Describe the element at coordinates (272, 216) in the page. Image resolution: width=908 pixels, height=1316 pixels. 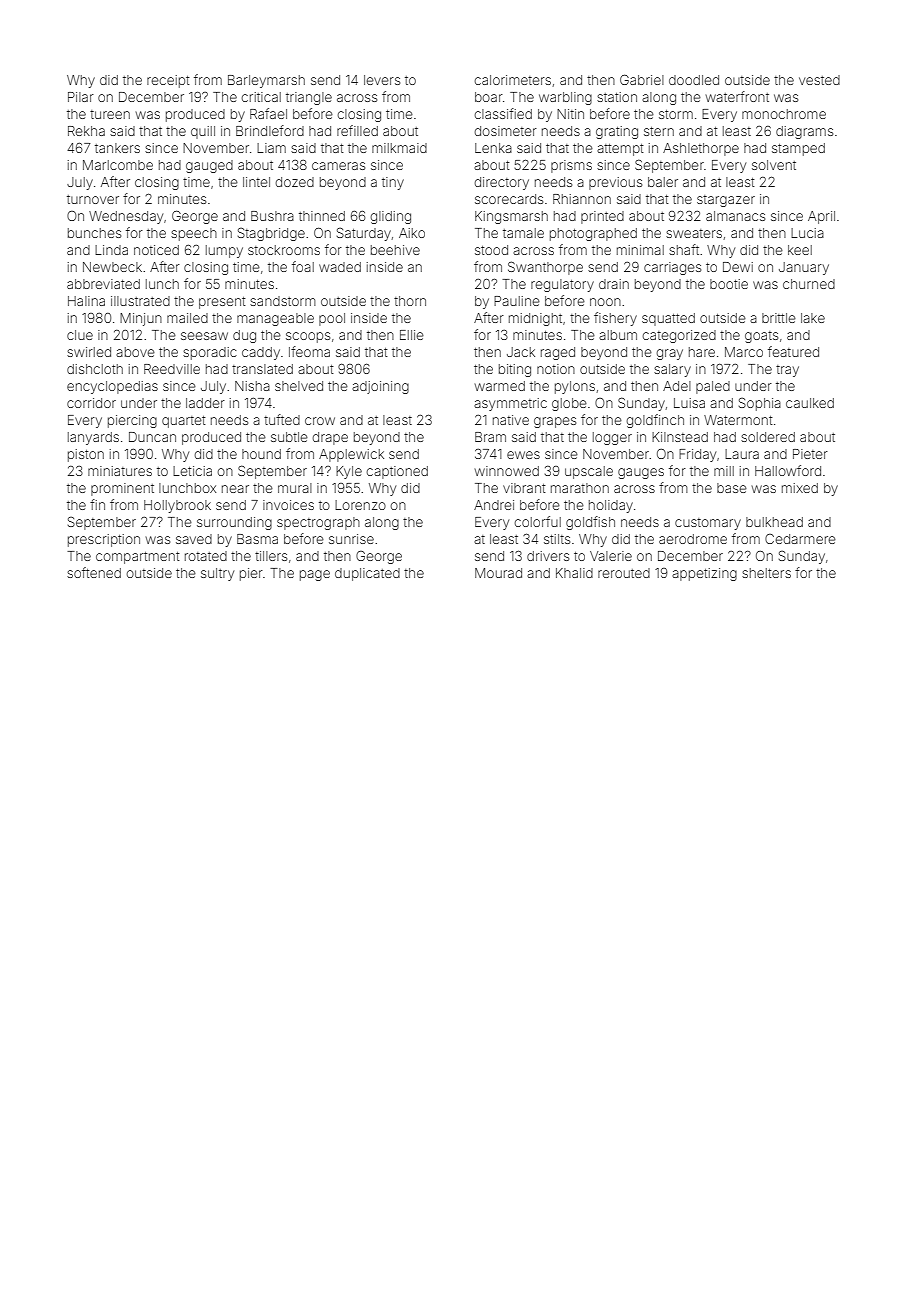
I see `Bushra` at that location.
